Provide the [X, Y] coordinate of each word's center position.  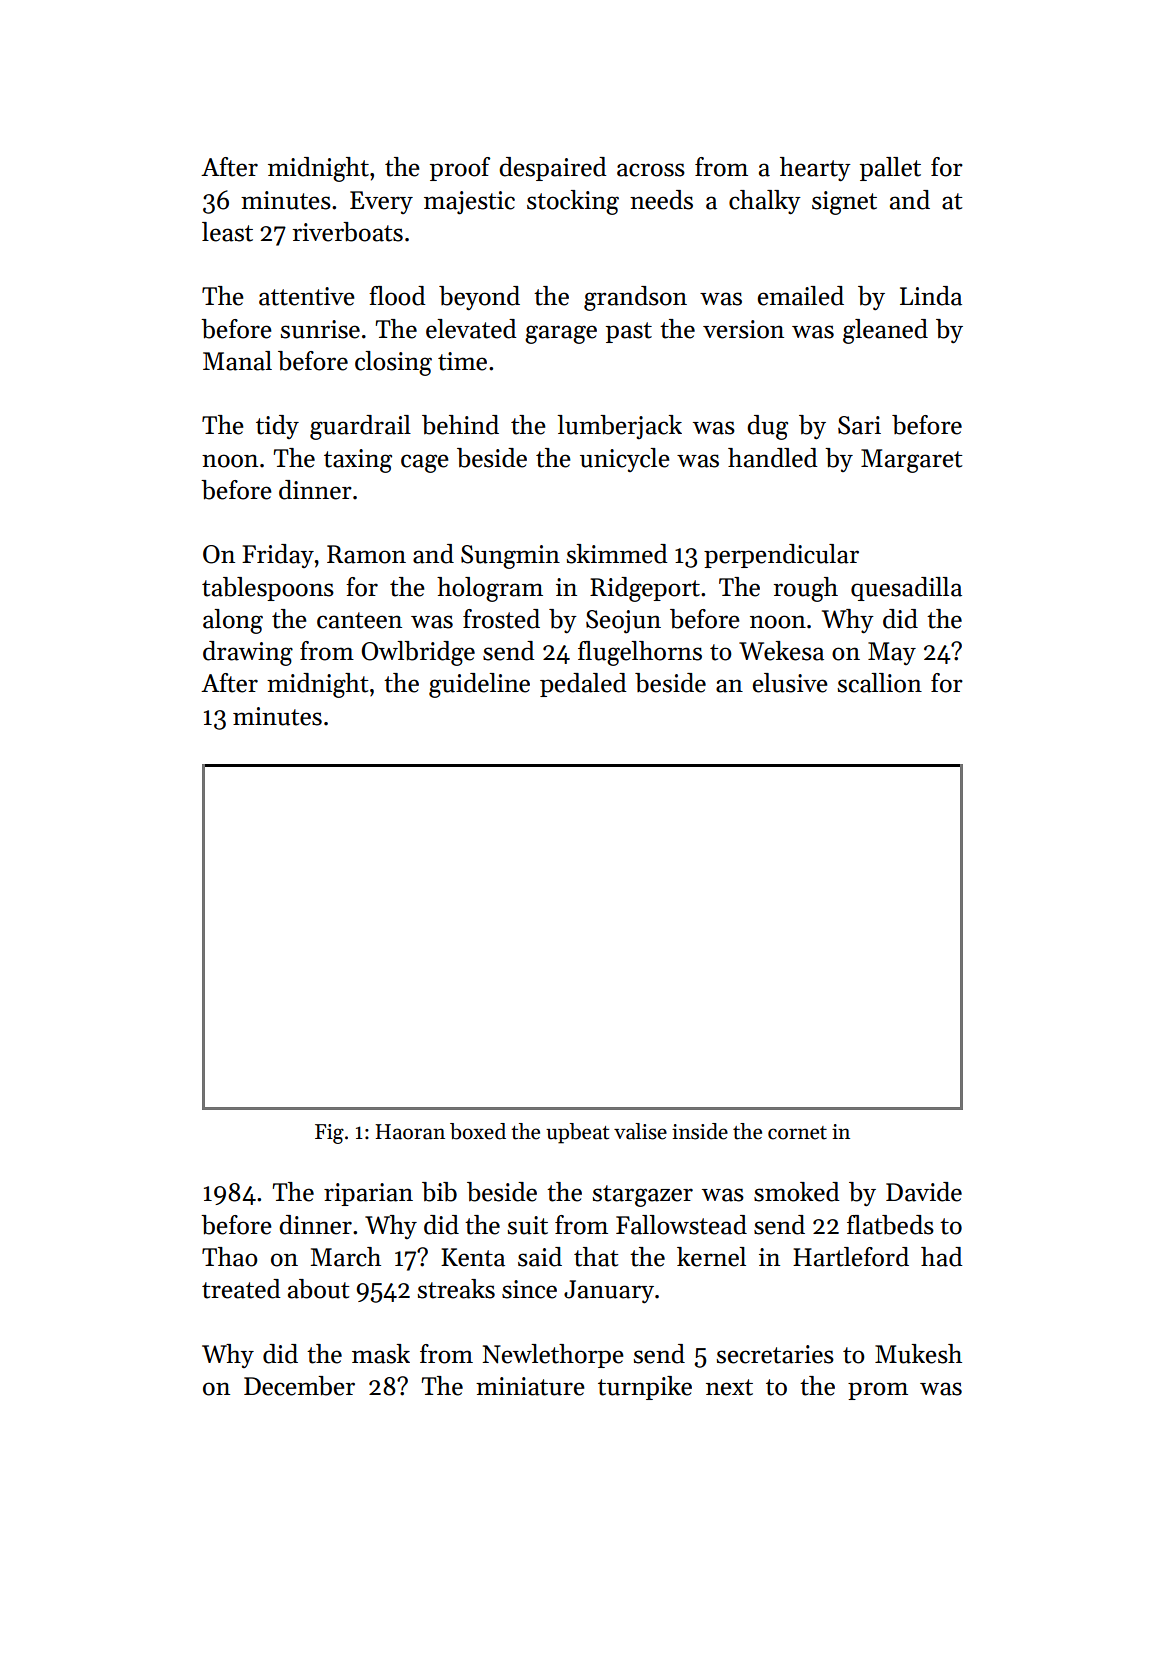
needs [661, 200]
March [346, 1257]
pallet [890, 169]
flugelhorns [640, 653]
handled [773, 458]
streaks [456, 1289]
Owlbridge [418, 653]
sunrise [320, 329]
